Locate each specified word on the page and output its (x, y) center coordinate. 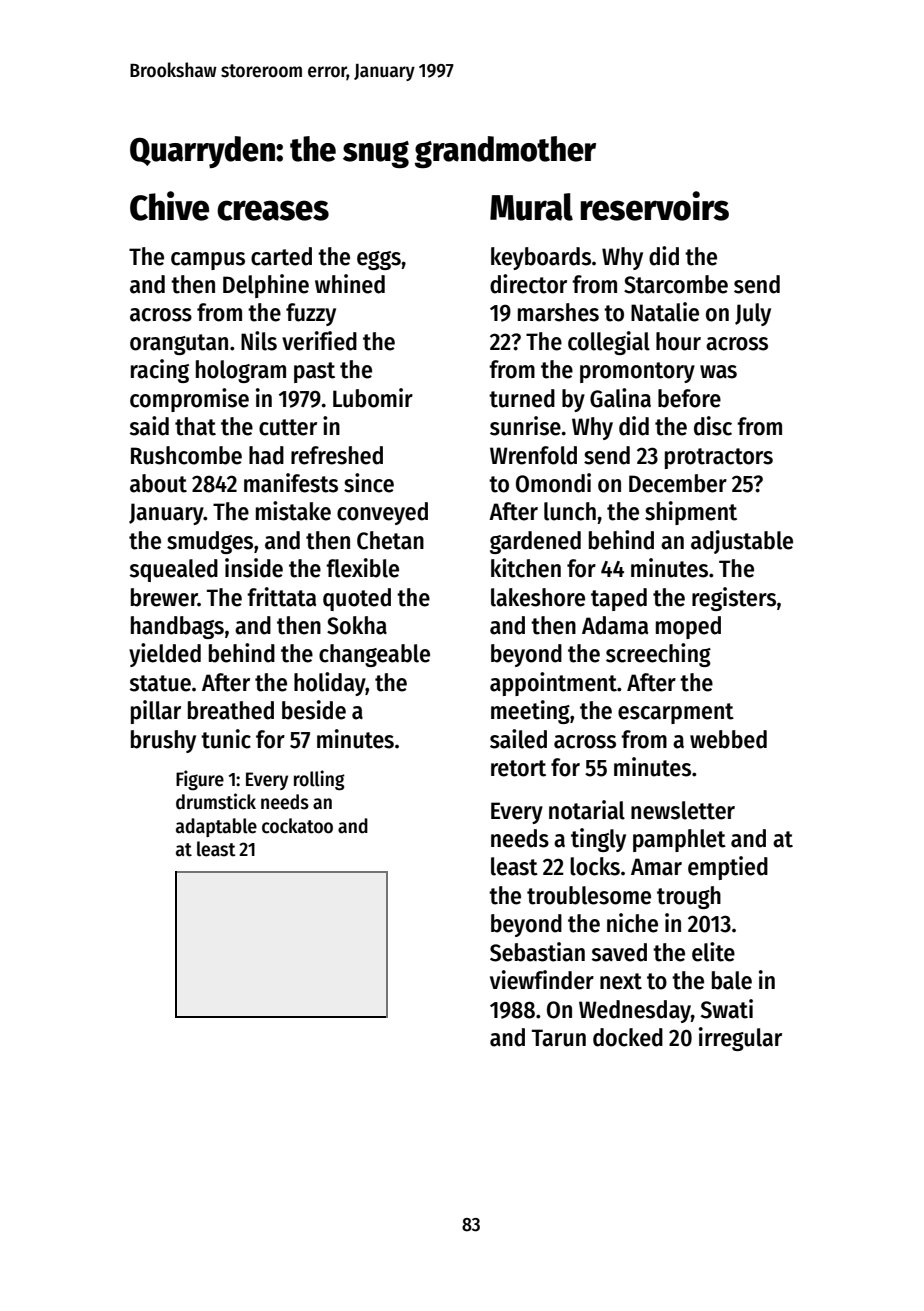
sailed (518, 739)
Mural (531, 207)
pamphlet (679, 840)
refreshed (337, 455)
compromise (189, 400)
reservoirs (654, 206)
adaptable (216, 827)
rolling (319, 780)
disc (713, 426)
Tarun (559, 1038)
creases (273, 210)
